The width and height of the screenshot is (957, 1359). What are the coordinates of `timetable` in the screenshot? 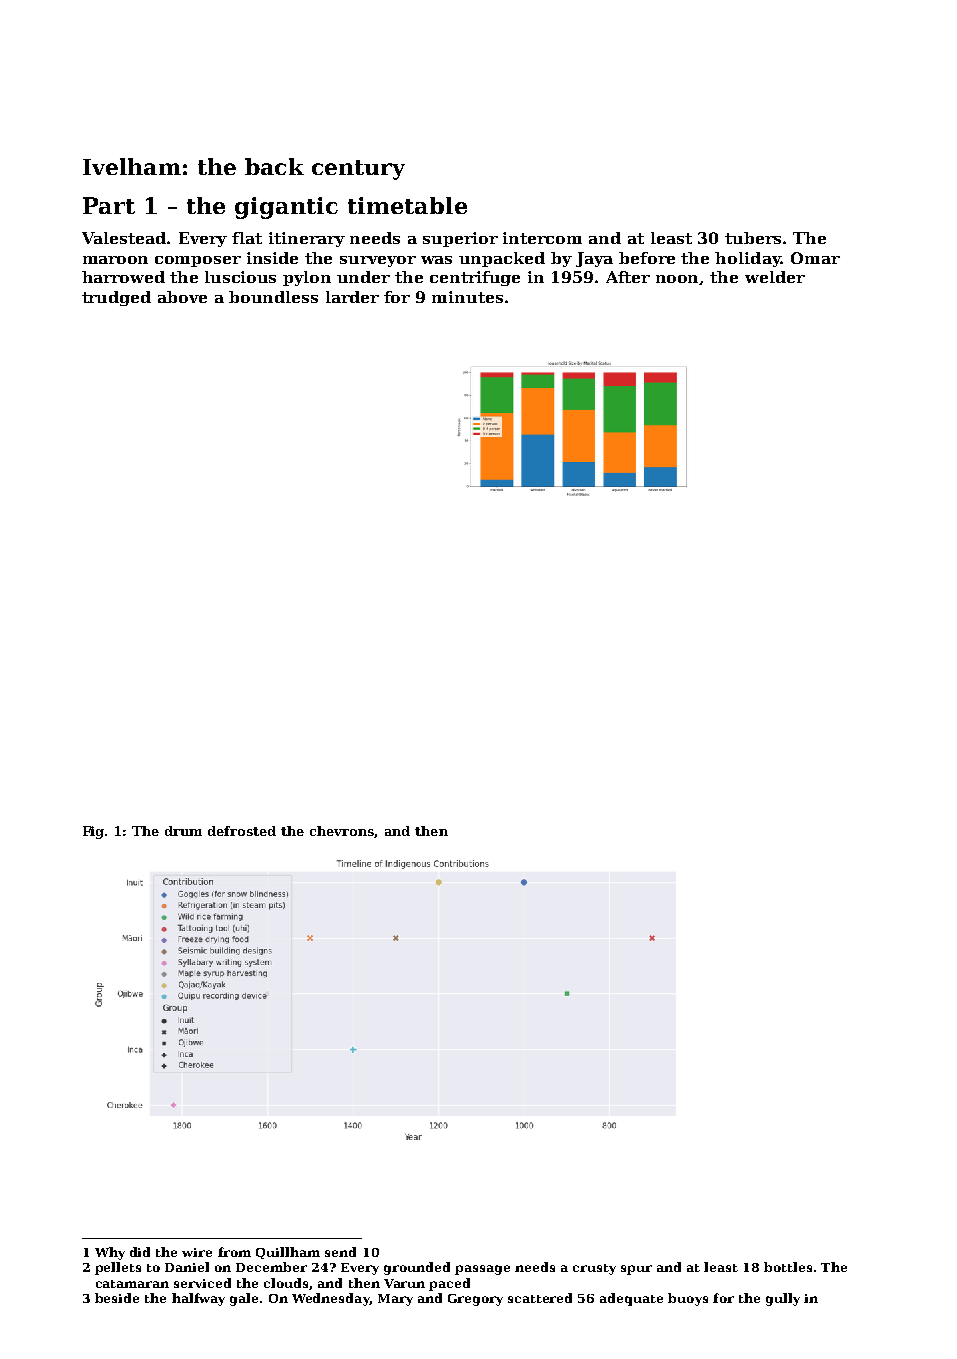 It's located at (407, 205).
